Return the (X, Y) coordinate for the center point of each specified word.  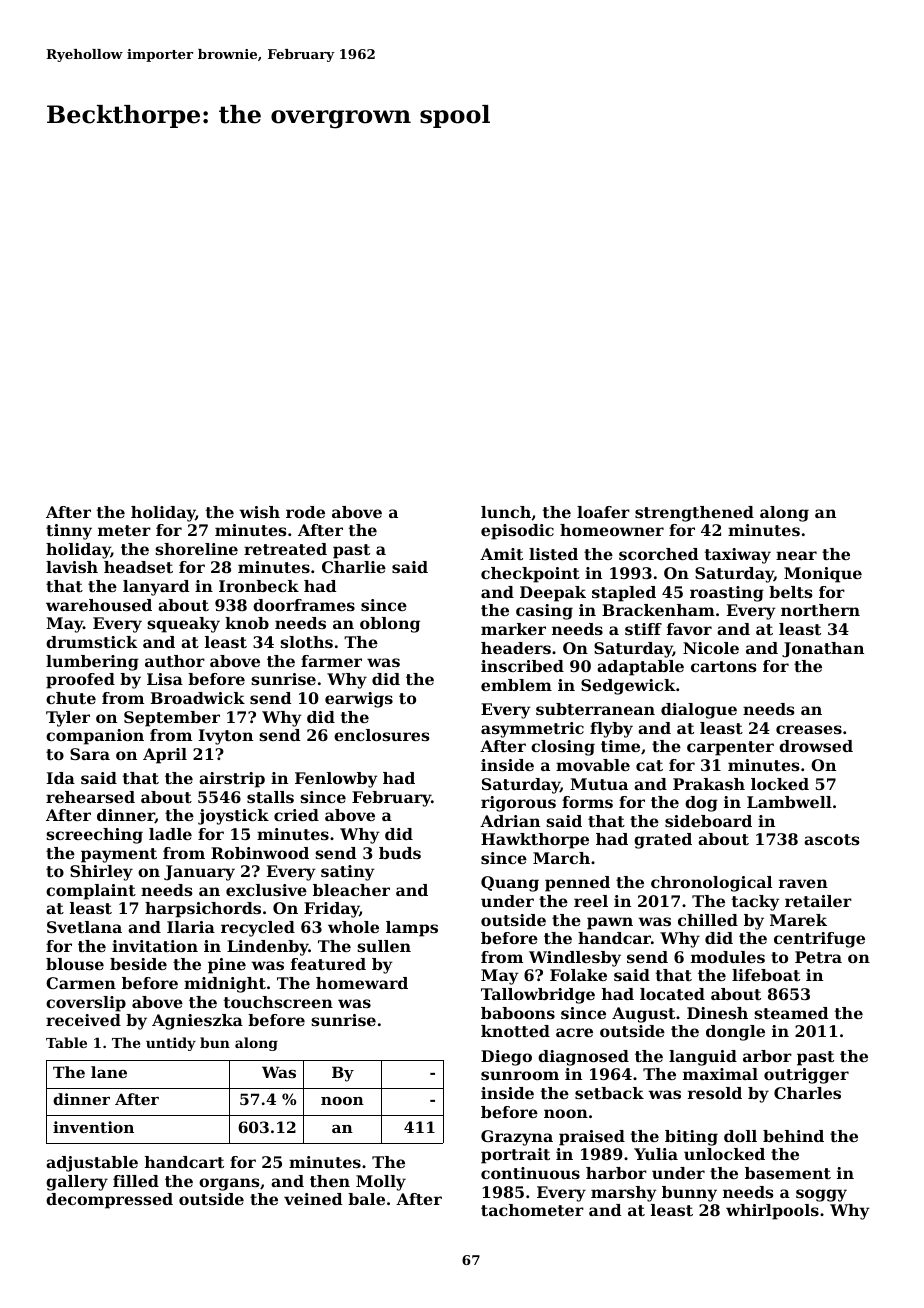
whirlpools (772, 1212)
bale (366, 1199)
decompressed (109, 1201)
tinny (69, 532)
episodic (517, 532)
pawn (610, 923)
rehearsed (90, 797)
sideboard (708, 821)
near (796, 555)
